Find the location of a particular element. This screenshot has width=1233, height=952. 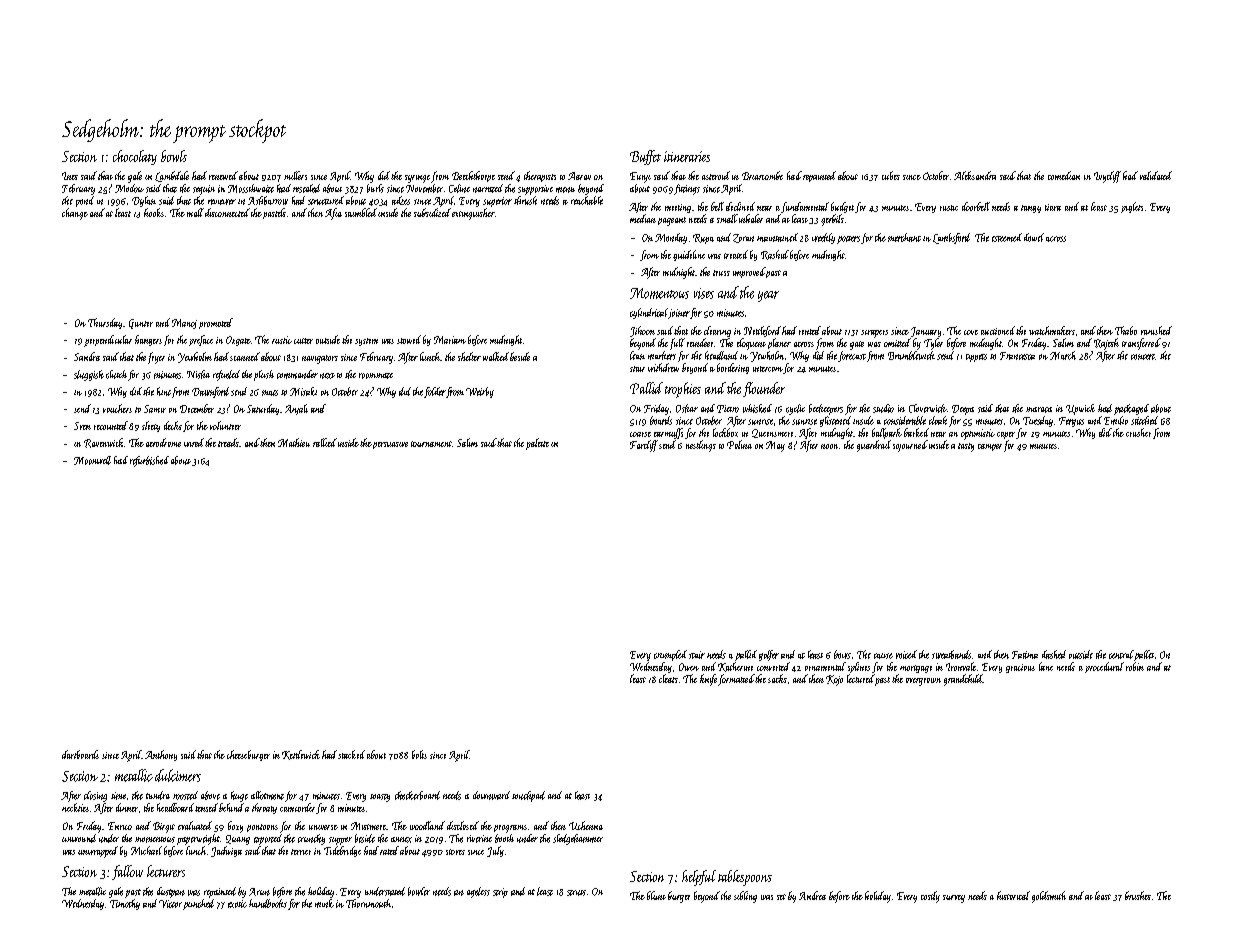

tasty is located at coordinates (966, 447).
